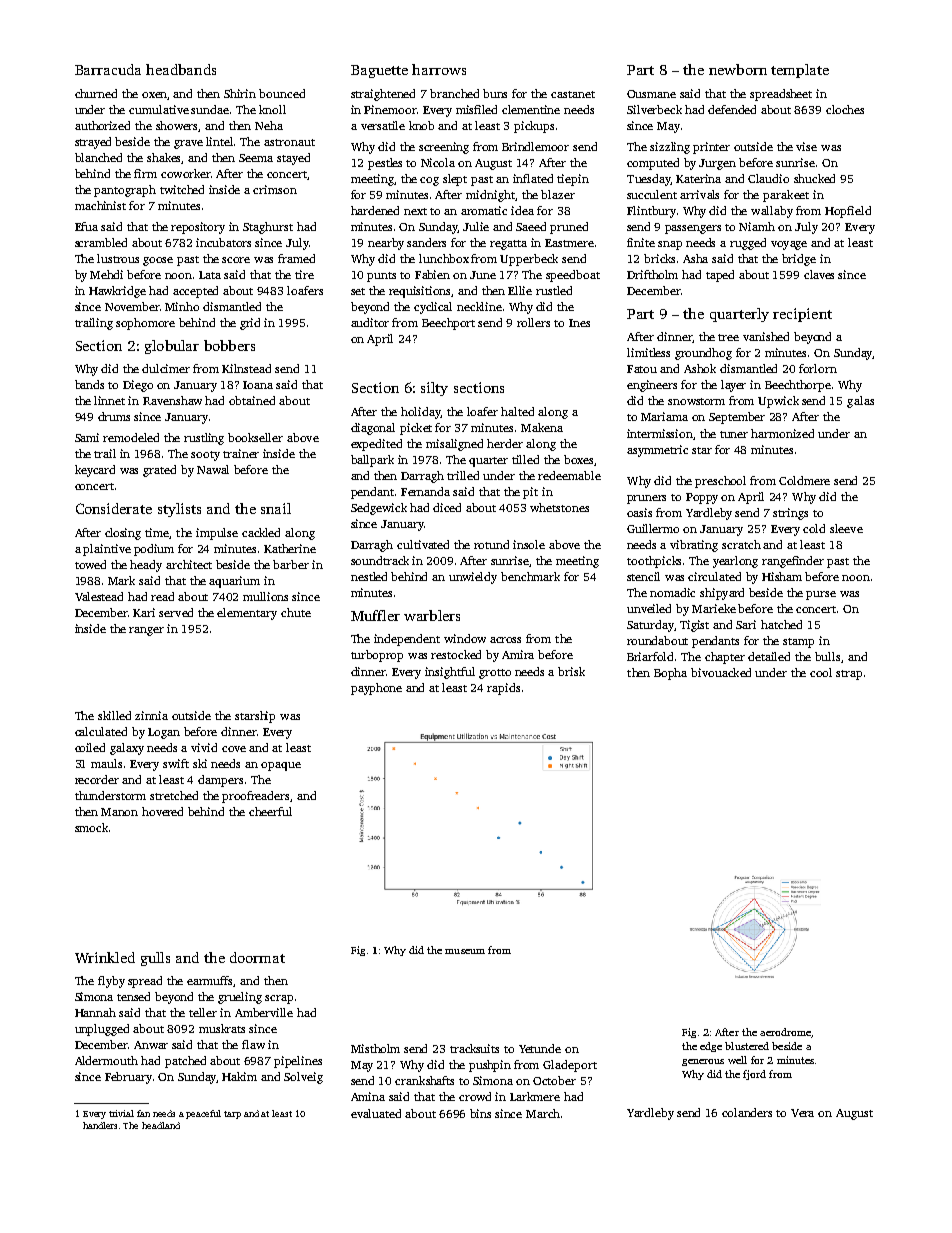 This screenshot has width=952, height=1233. Describe the element at coordinates (818, 368) in the screenshot. I see `forlorn` at that location.
